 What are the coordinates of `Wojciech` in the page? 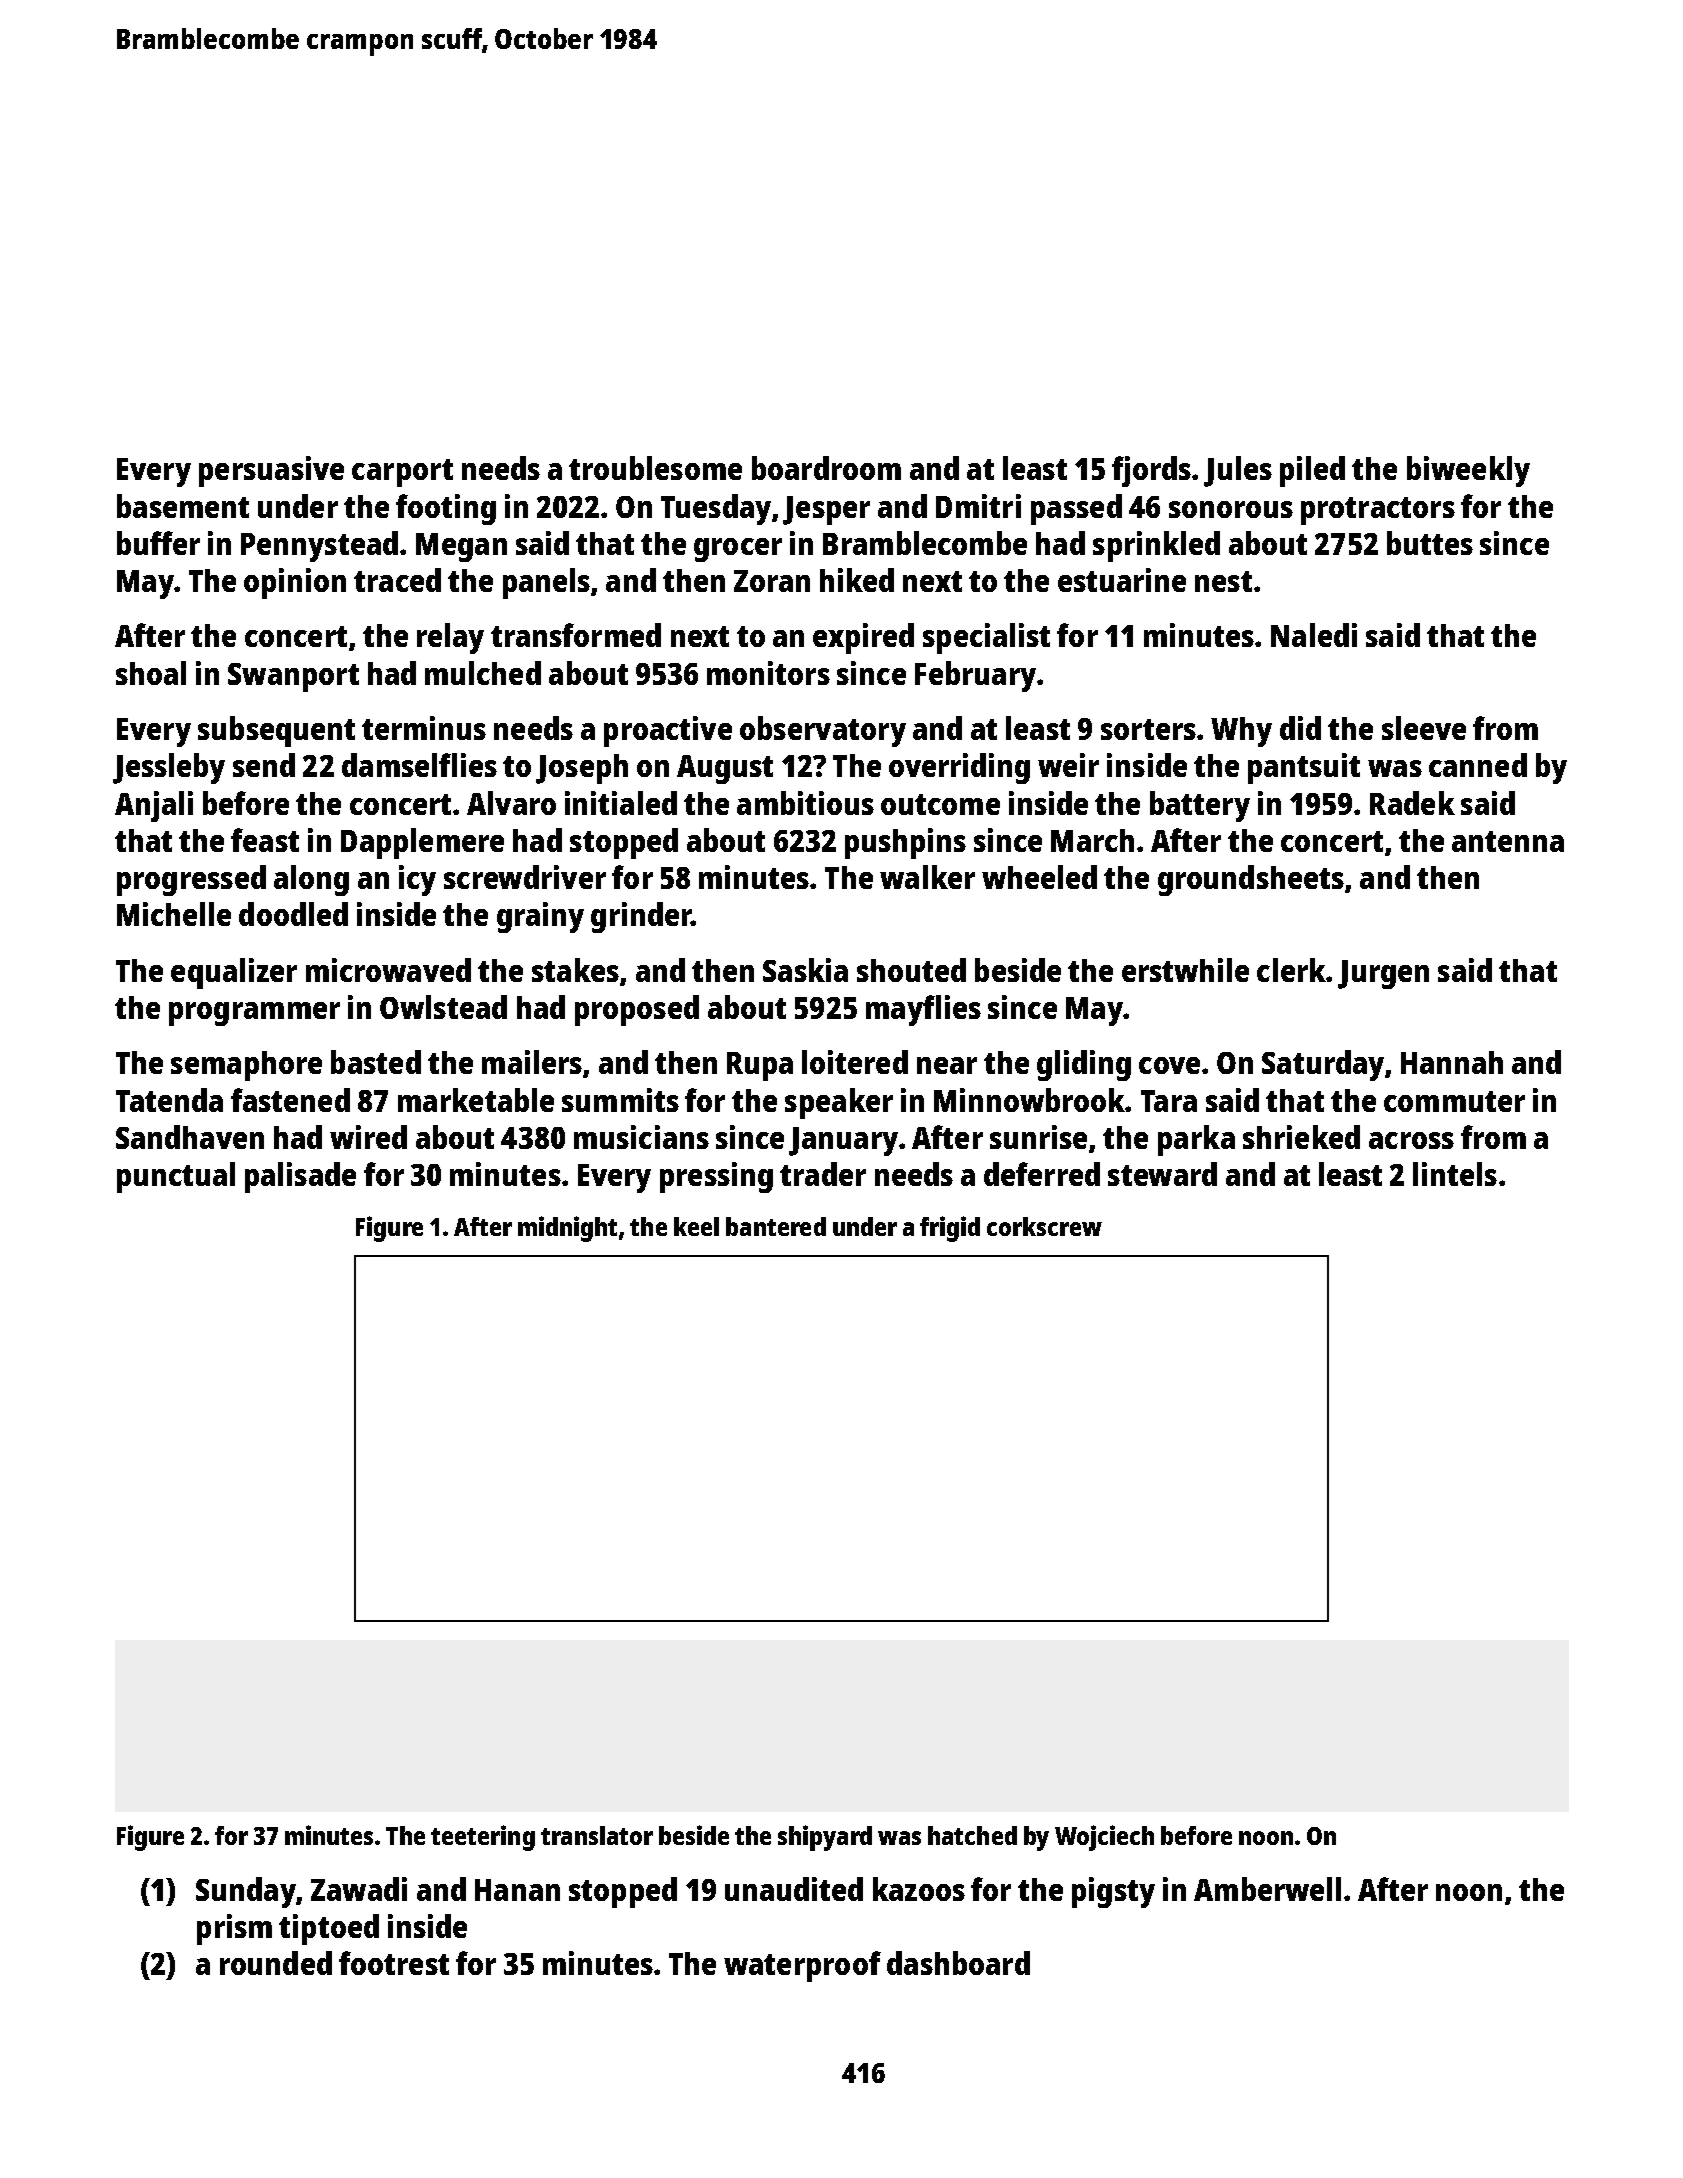 It's located at (1104, 1838).
